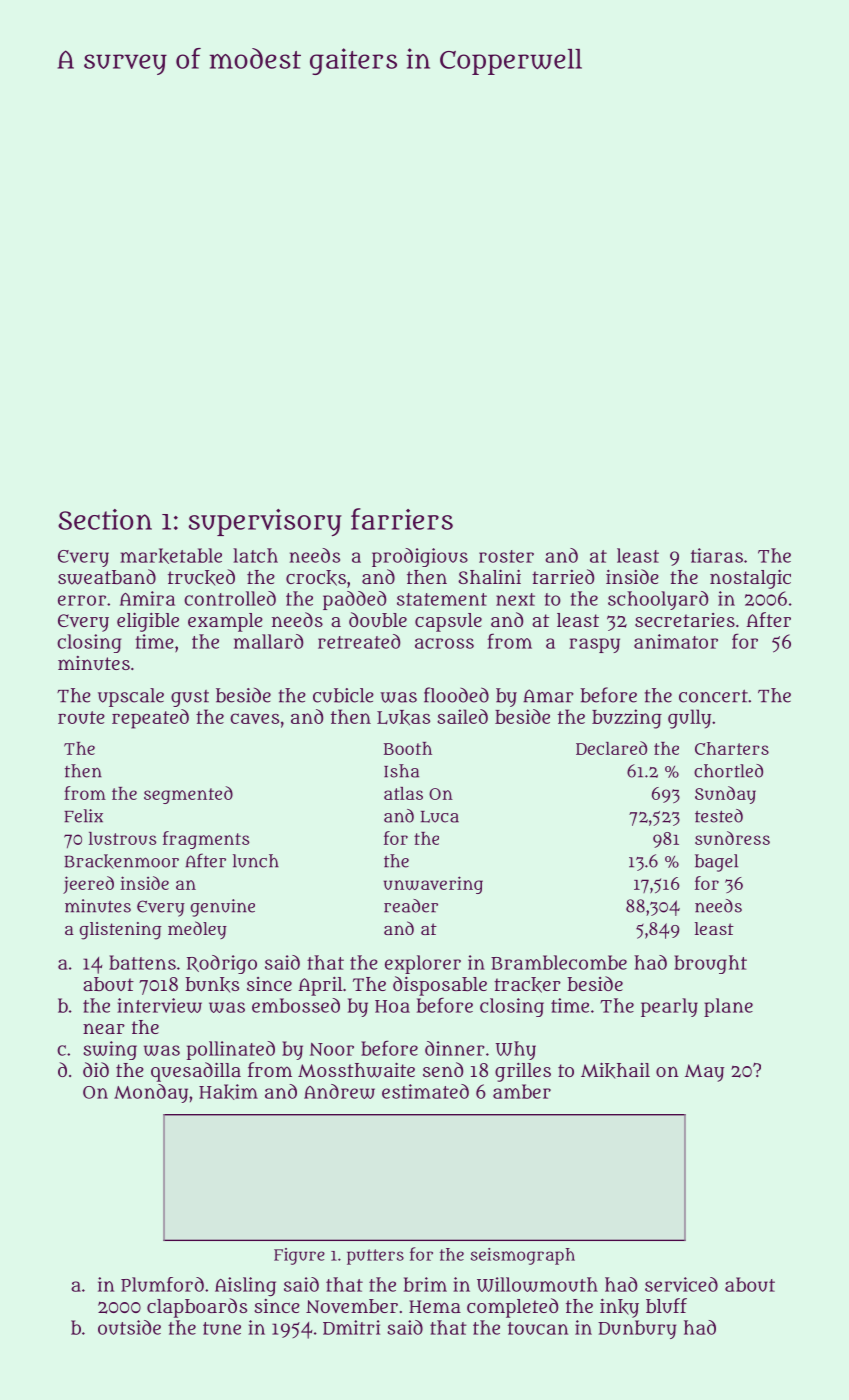 The height and width of the image is (1400, 849). Describe the element at coordinates (681, 1284) in the image. I see `serviced` at that location.
